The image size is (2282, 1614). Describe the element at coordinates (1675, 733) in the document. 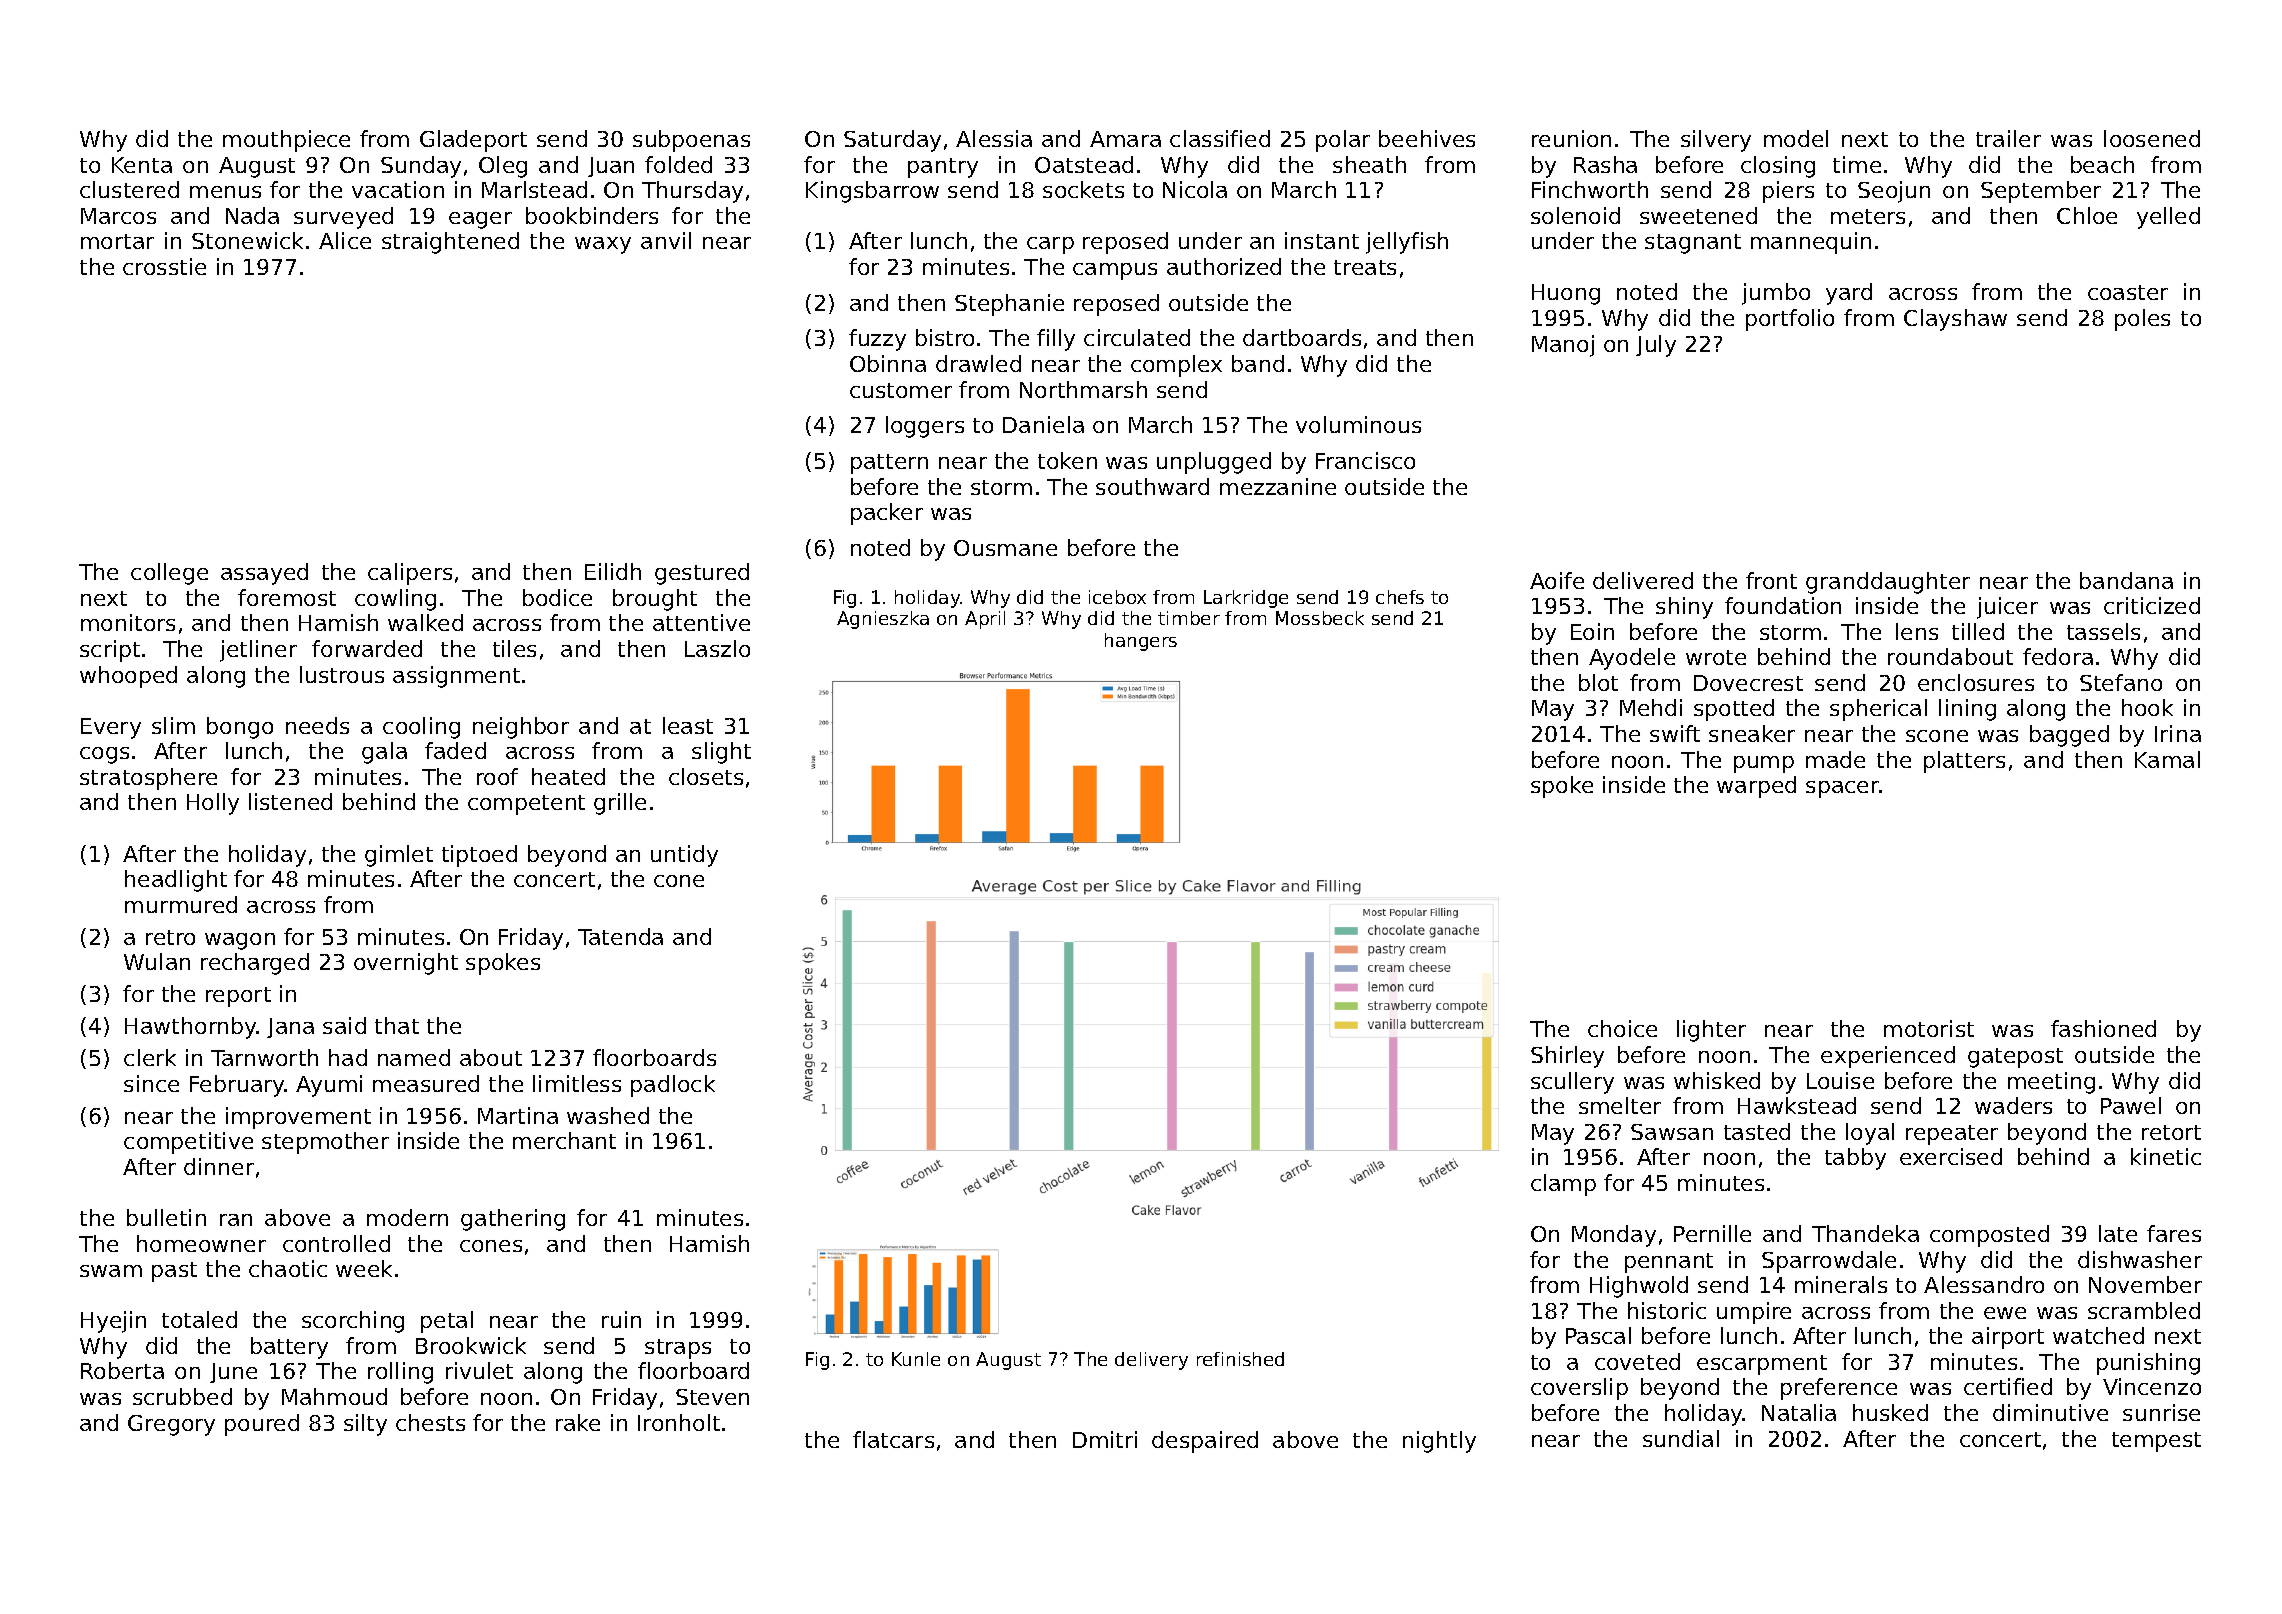

I see `swift` at that location.
